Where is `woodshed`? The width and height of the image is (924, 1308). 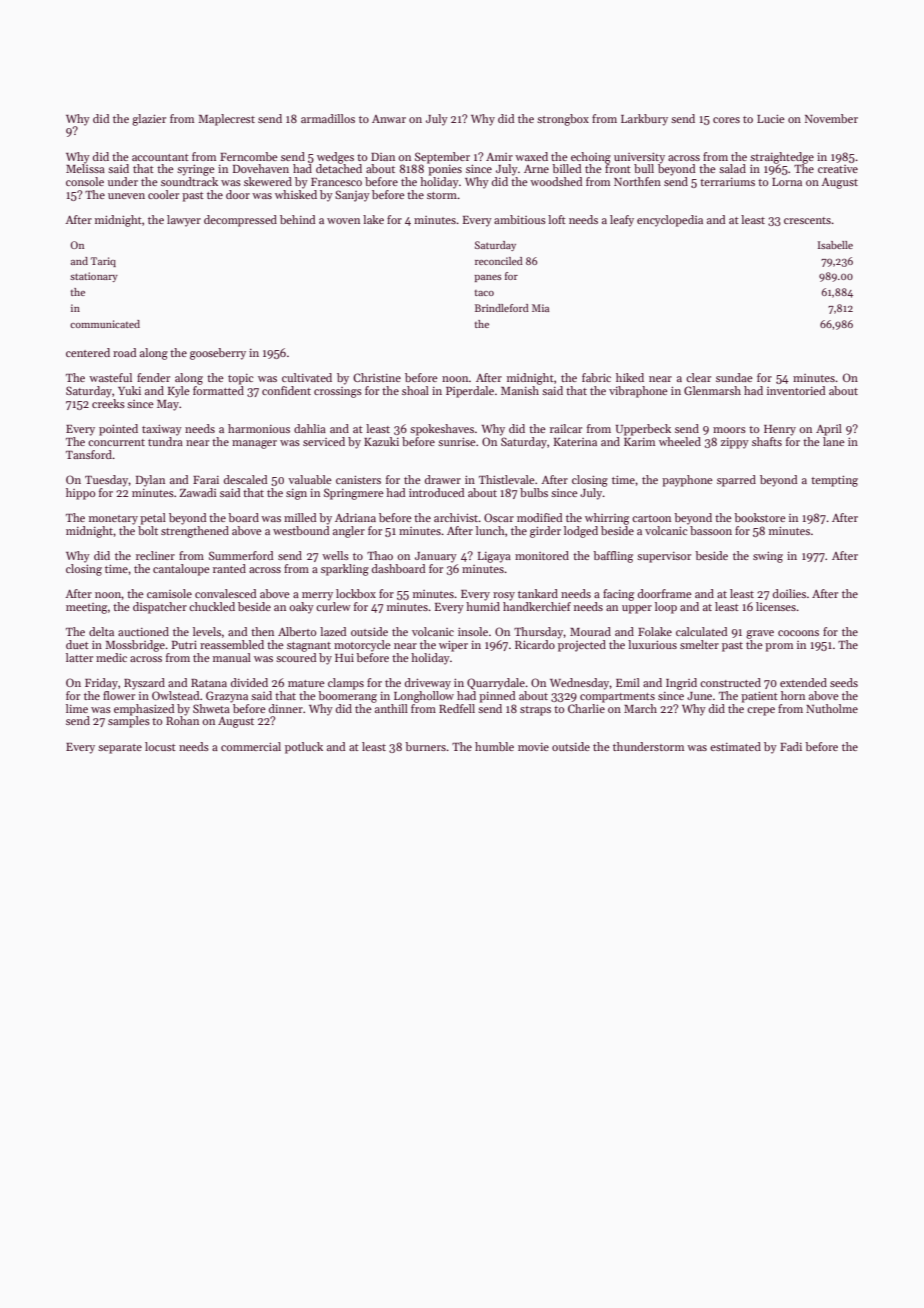
woodshed is located at coordinates (556, 181).
